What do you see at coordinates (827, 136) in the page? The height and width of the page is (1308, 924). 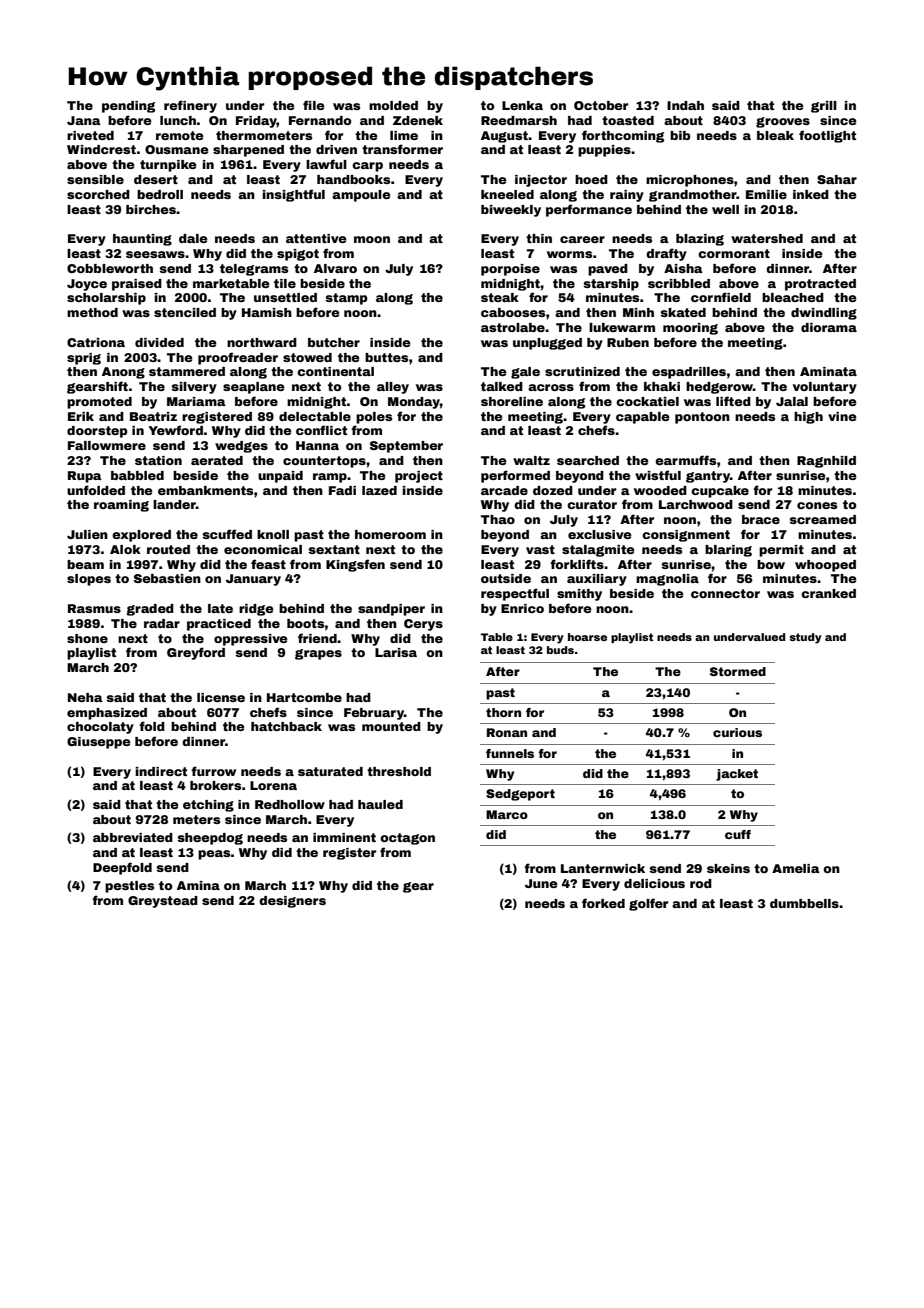 I see `footlight` at bounding box center [827, 136].
